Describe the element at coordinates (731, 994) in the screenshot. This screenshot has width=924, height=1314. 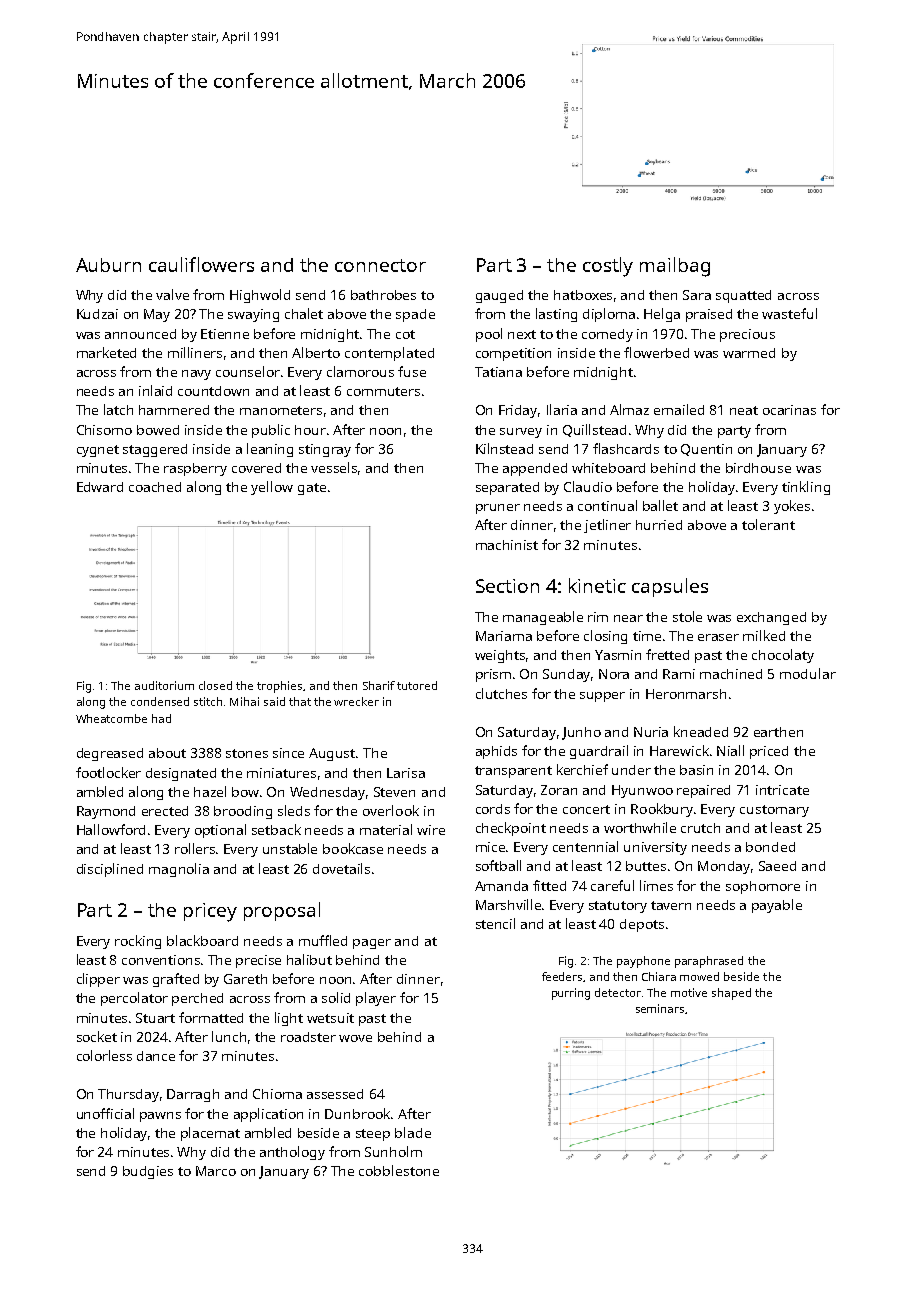
I see `shaped` at that location.
